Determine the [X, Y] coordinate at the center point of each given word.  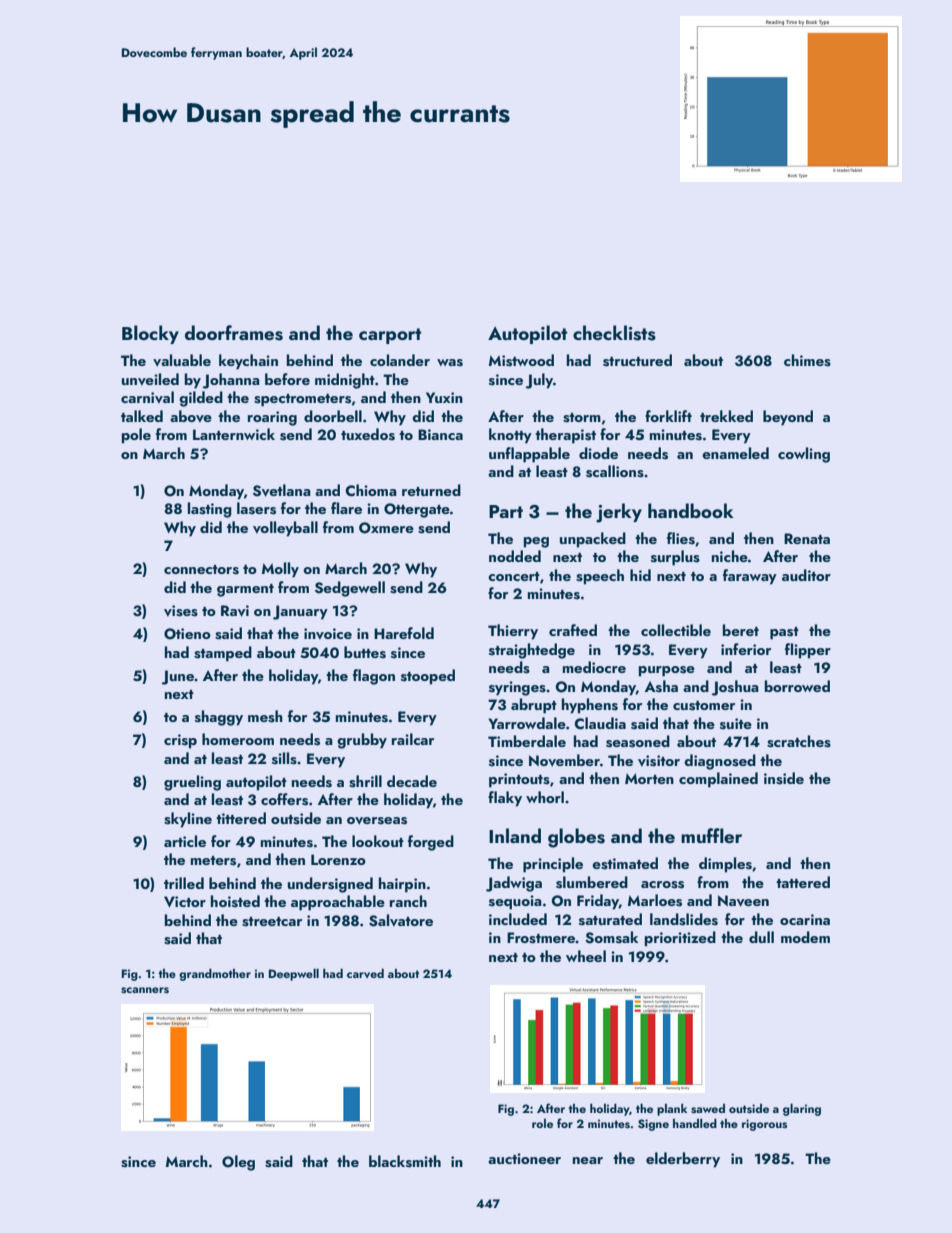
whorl [545, 797]
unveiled [150, 379]
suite [736, 724]
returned [431, 490]
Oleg [238, 1163]
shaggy [219, 718]
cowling [804, 455]
